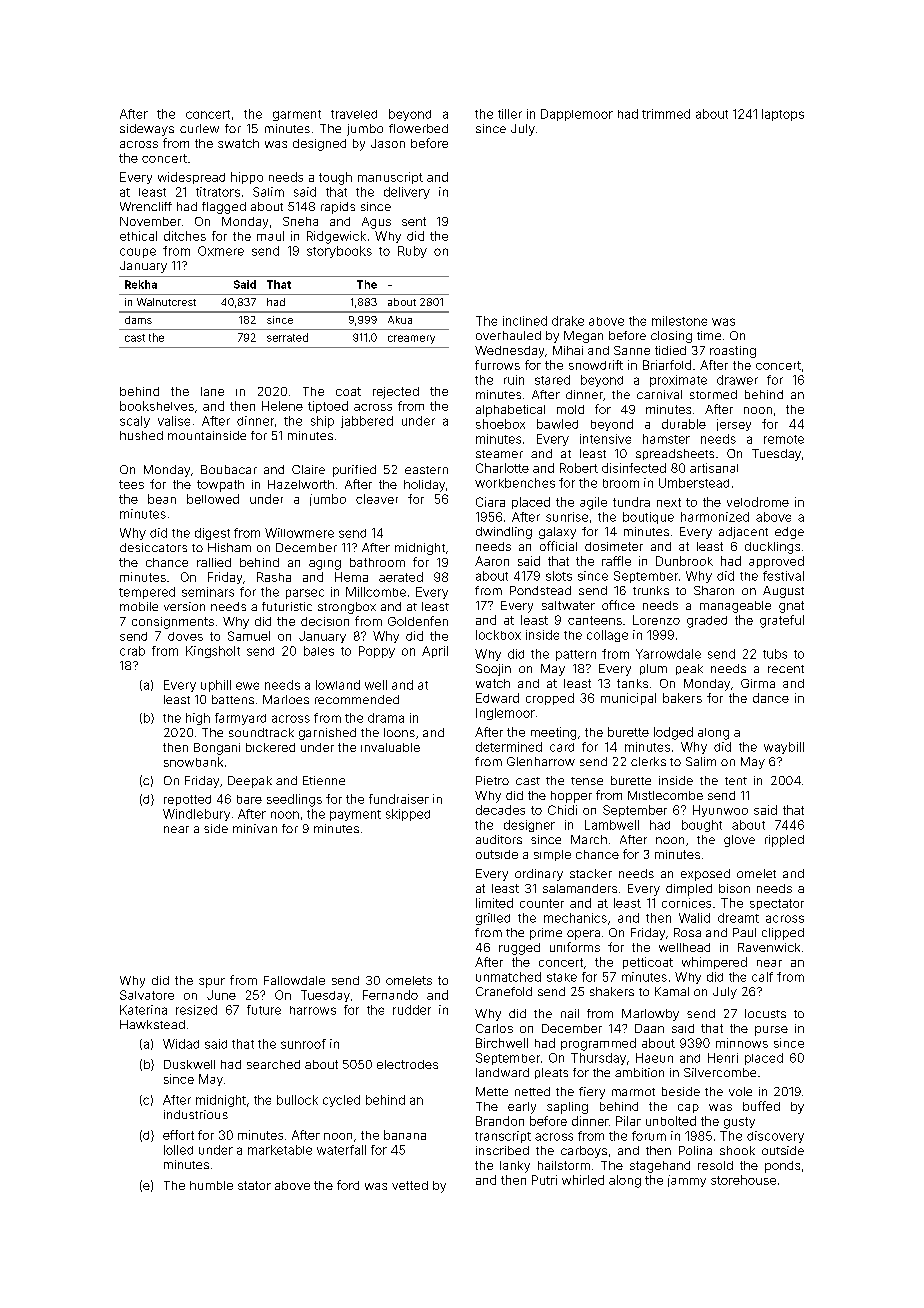 Image resolution: width=924 pixels, height=1308 pixels. What do you see at coordinates (211, 1185) in the image?
I see `humble` at bounding box center [211, 1185].
